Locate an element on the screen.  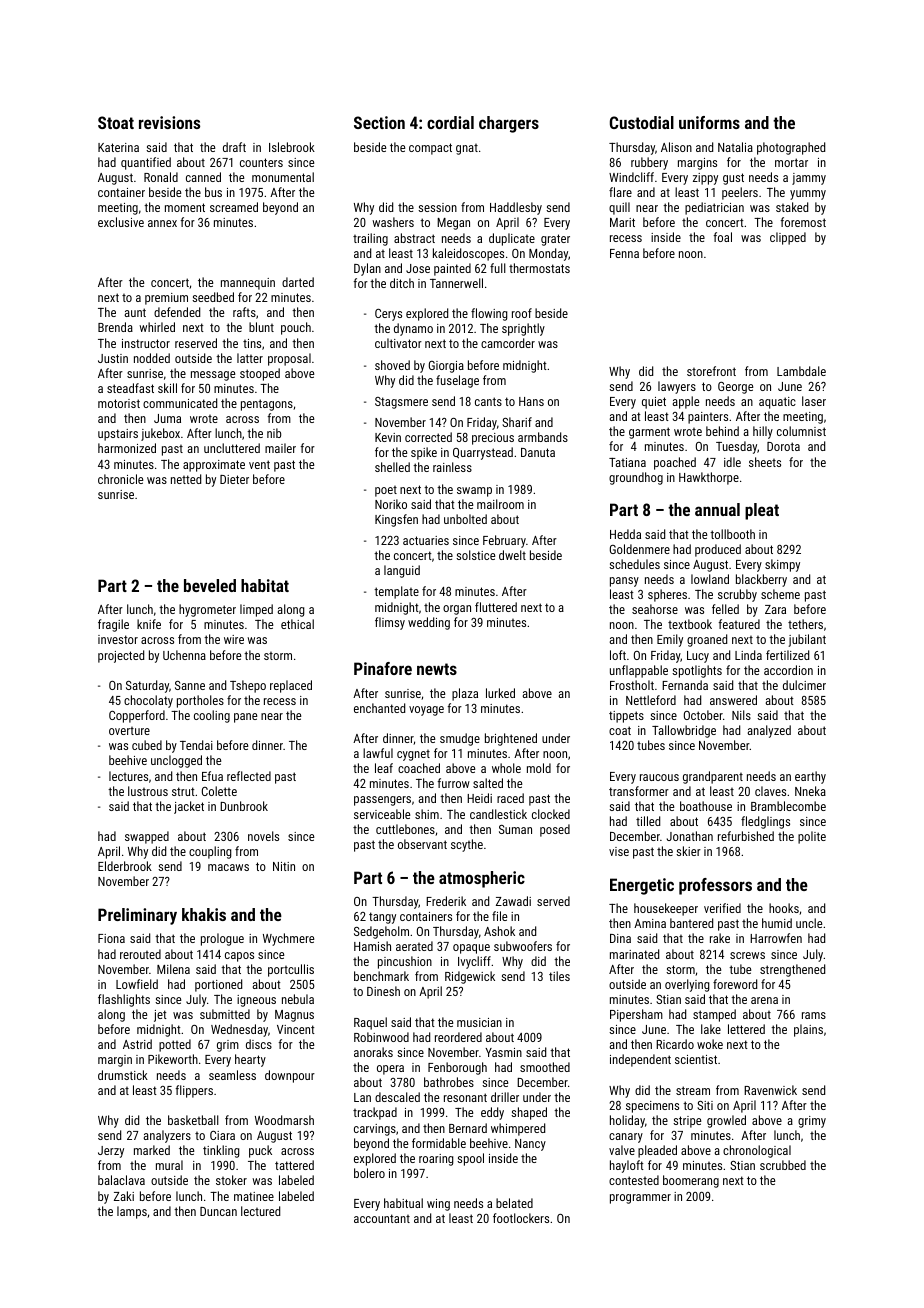
Section is located at coordinates (379, 122).
